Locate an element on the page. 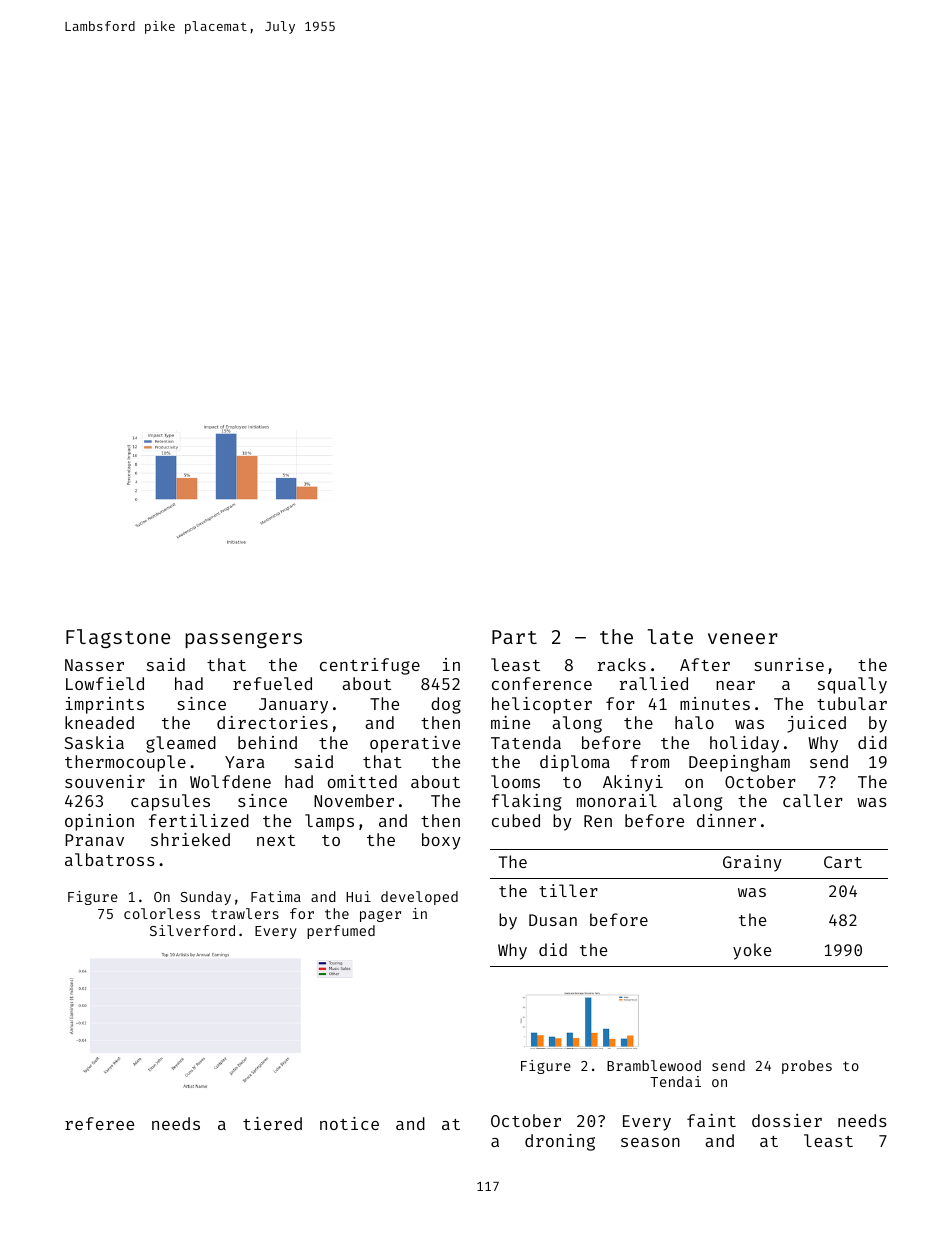  near is located at coordinates (735, 685).
